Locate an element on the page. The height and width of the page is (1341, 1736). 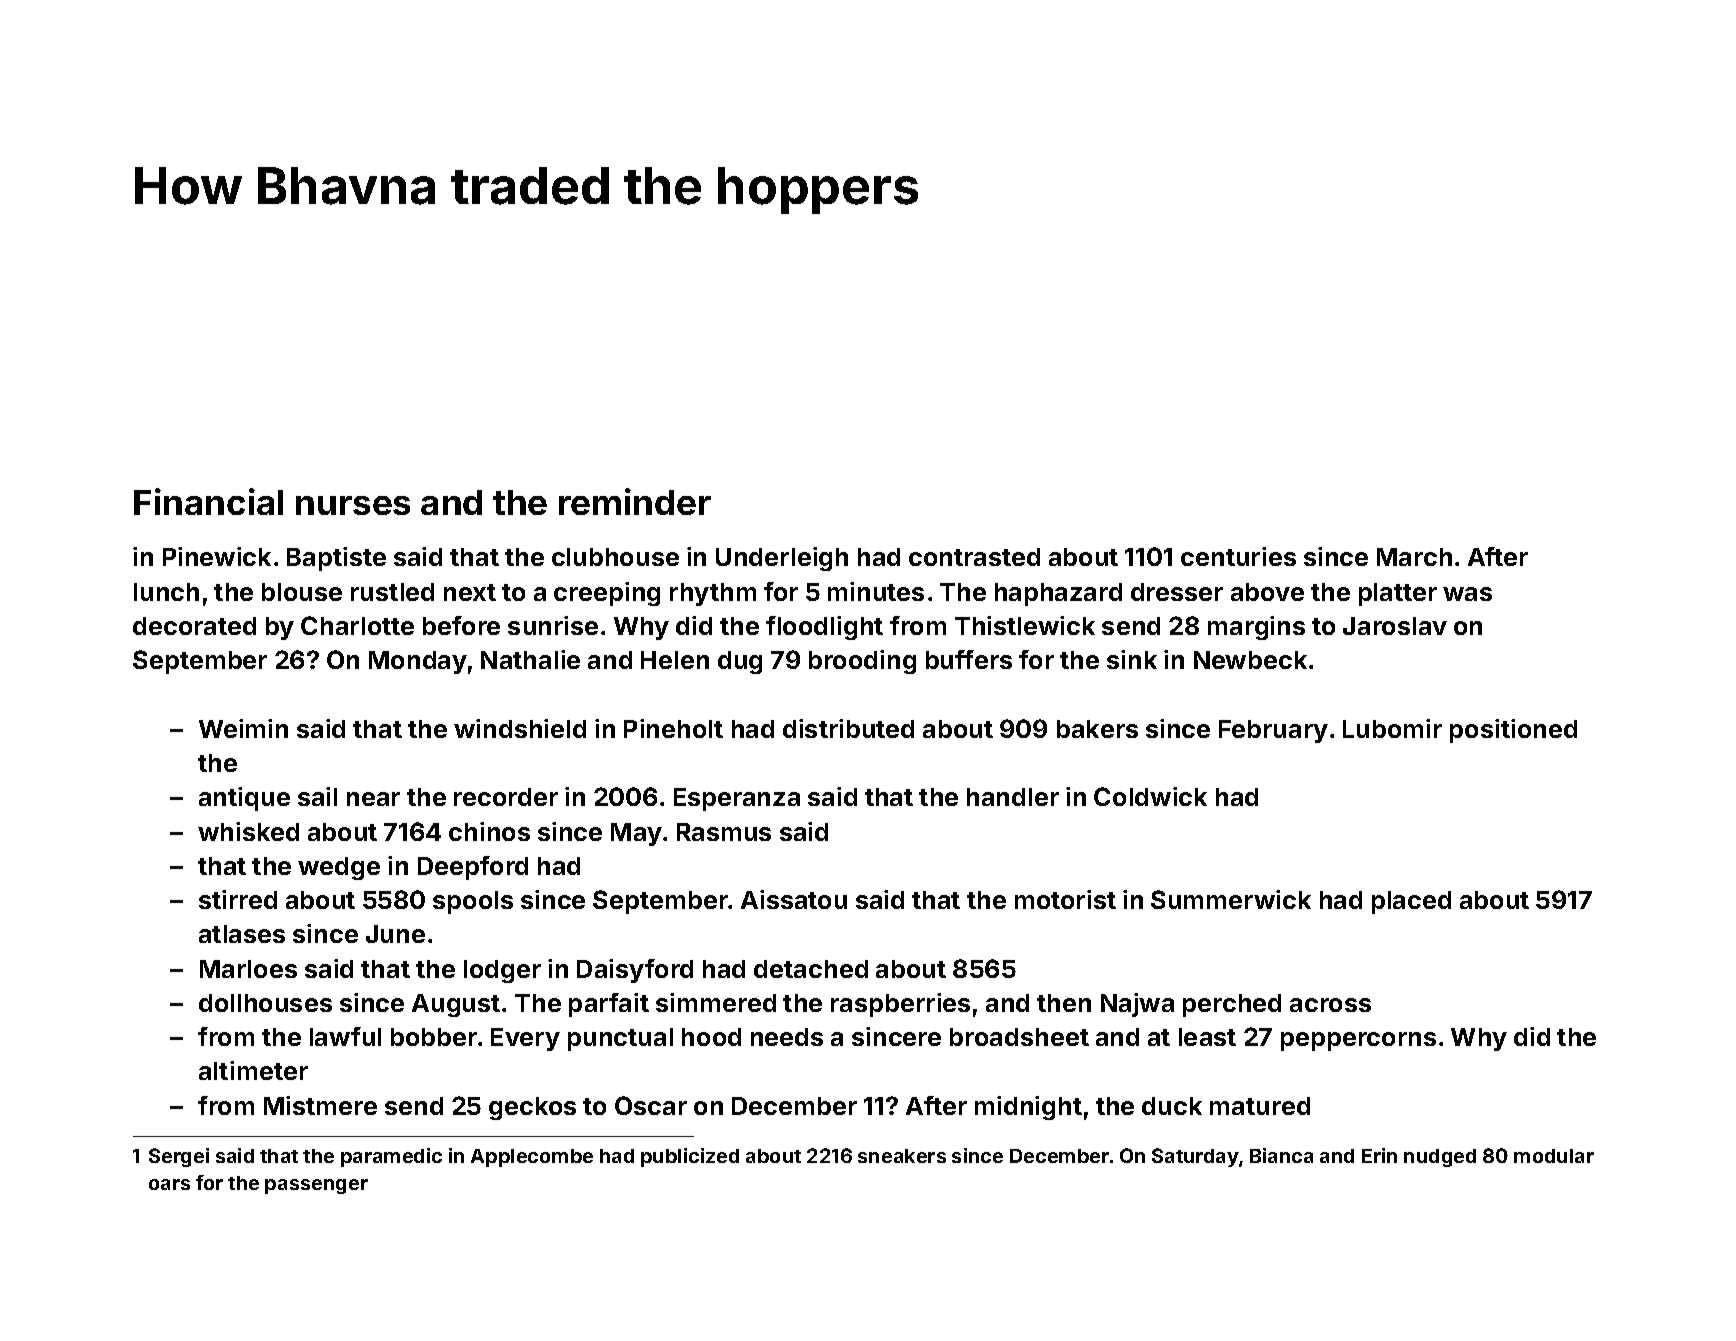
Financial is located at coordinates (208, 501).
